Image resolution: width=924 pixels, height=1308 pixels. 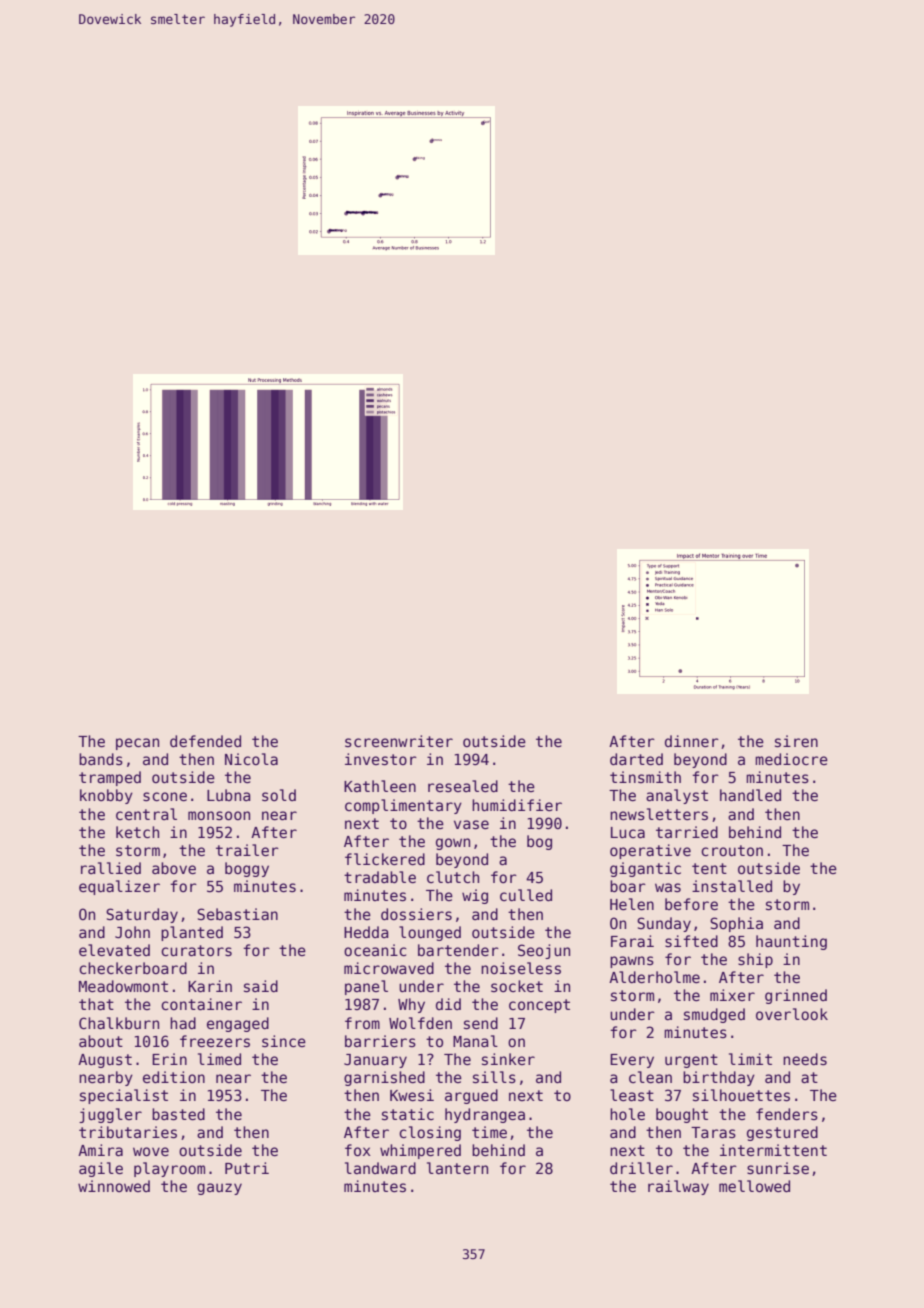 What do you see at coordinates (754, 1186) in the page?
I see `mellowed` at bounding box center [754, 1186].
